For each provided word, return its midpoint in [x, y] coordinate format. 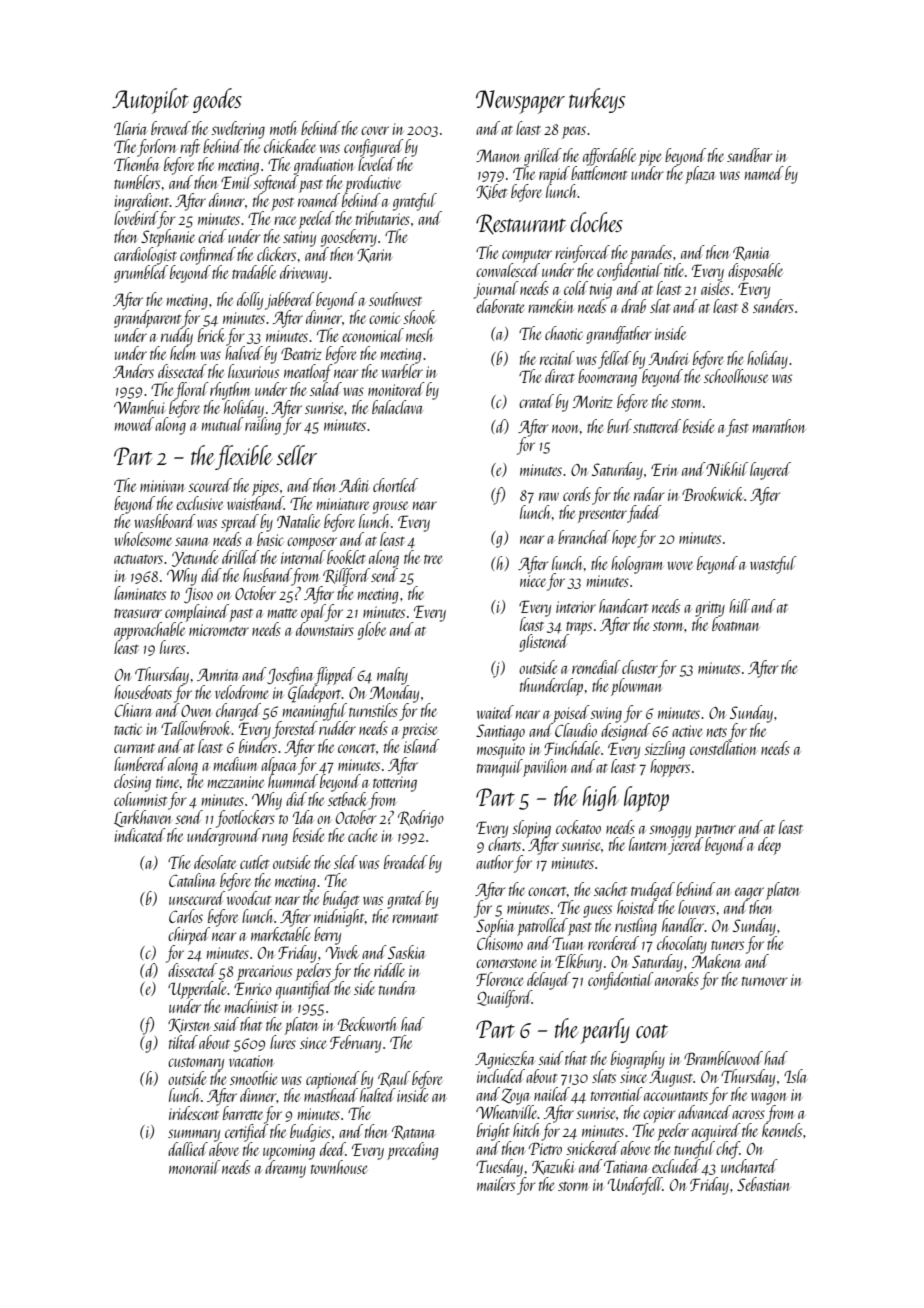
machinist [251, 1006]
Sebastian [763, 1184]
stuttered [657, 426]
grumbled [141, 274]
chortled [395, 485]
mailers [496, 1184]
